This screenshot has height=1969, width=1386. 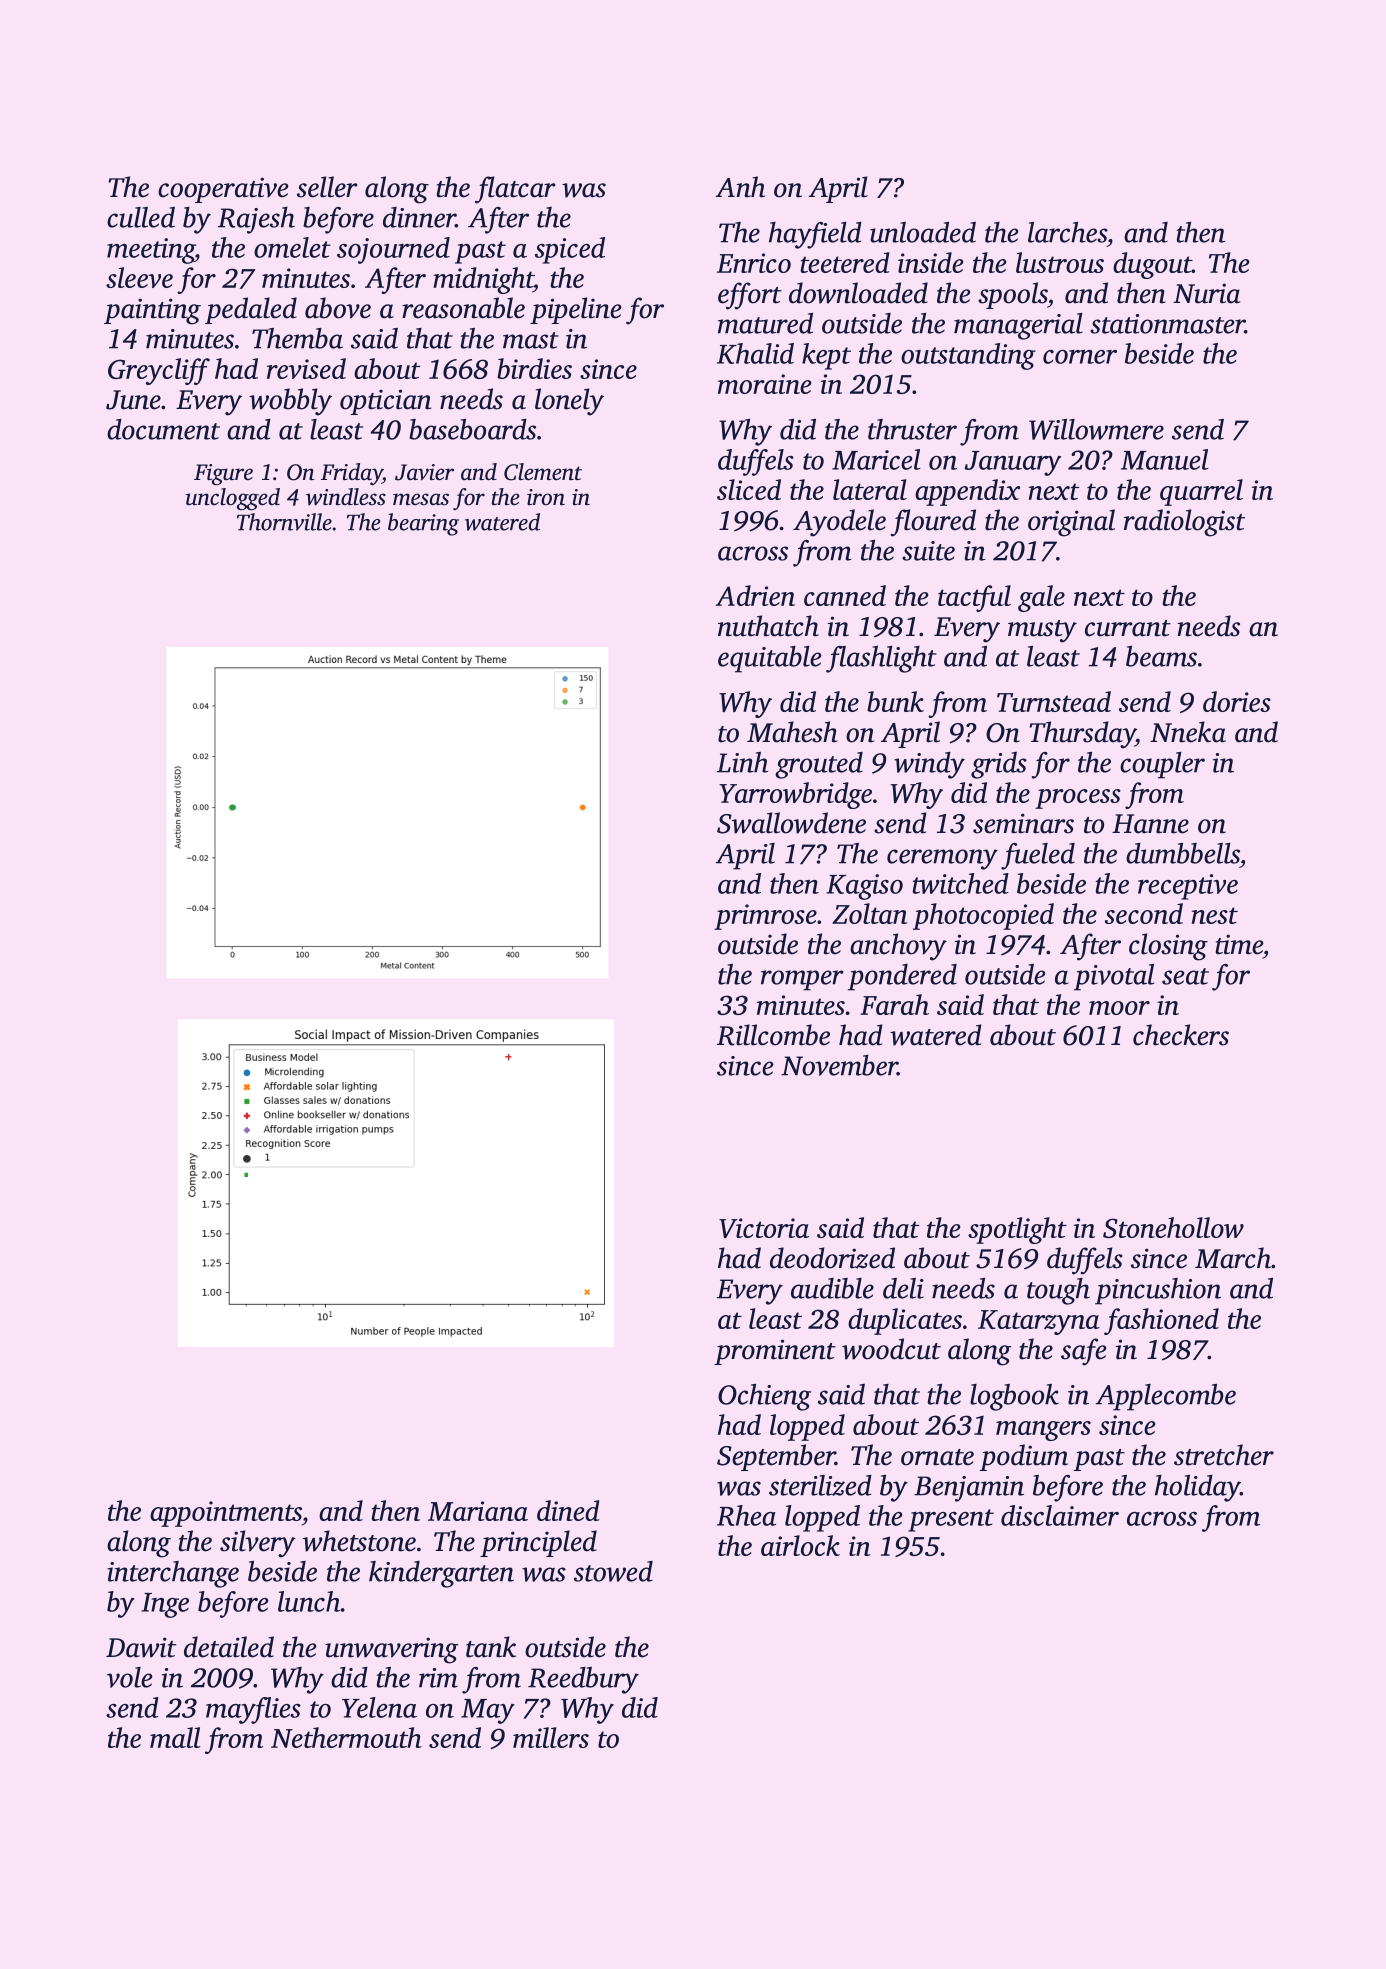 I want to click on Adrien, so click(x=755, y=595).
